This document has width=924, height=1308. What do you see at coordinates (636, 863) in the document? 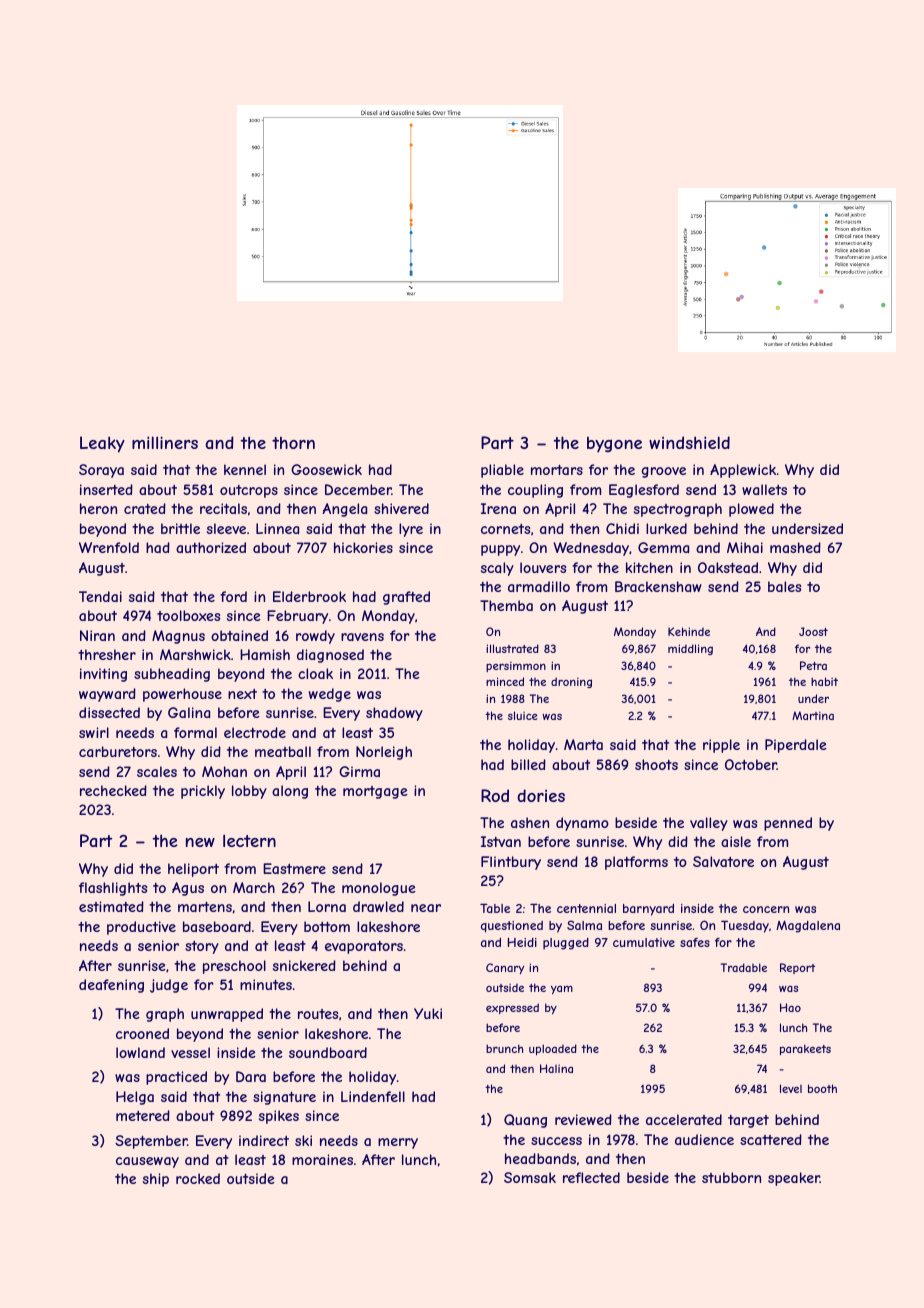
I see `platforms` at bounding box center [636, 863].
